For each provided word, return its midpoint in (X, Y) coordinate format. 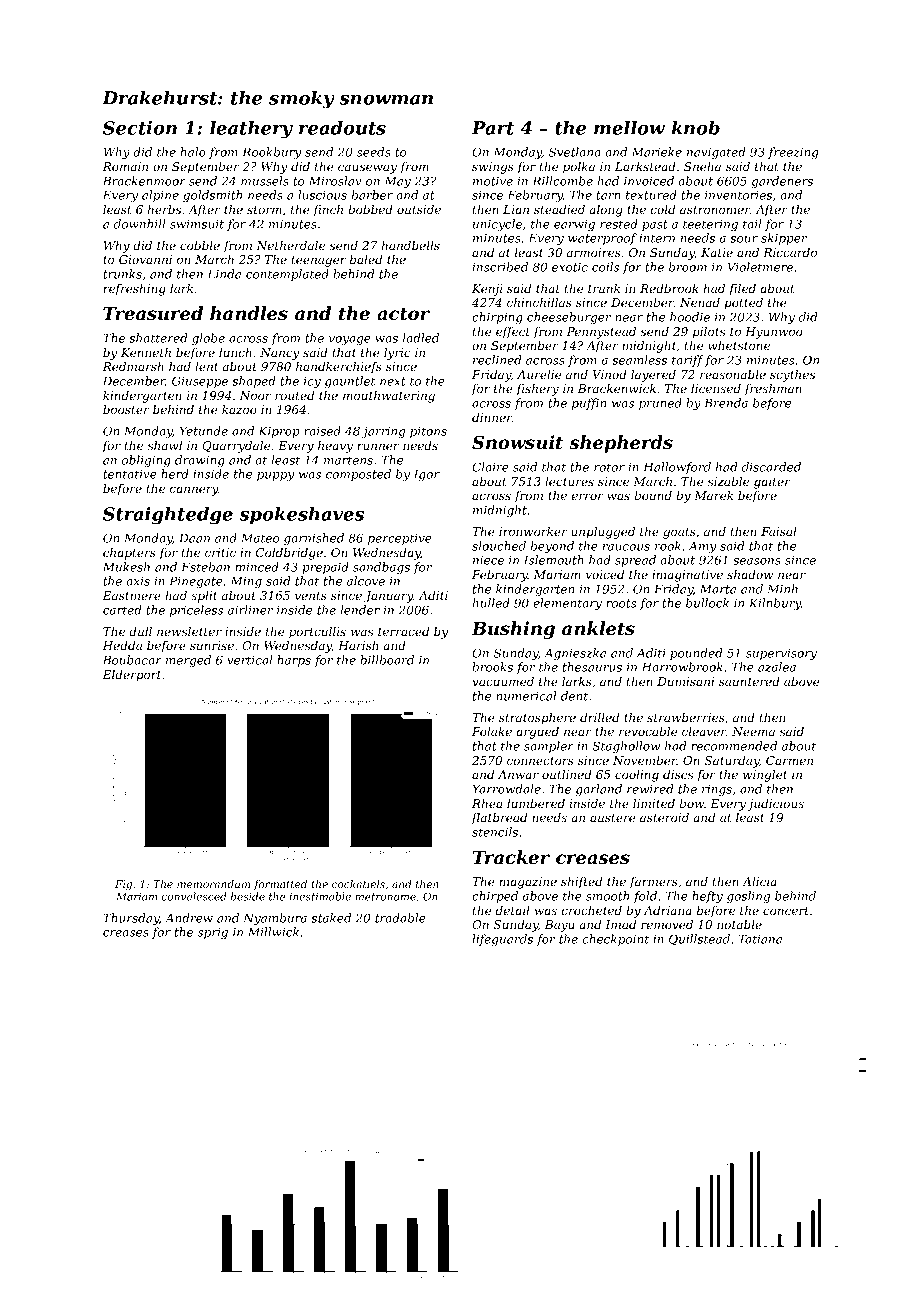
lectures (569, 481)
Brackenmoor (144, 181)
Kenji (487, 290)
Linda (224, 274)
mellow (629, 128)
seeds (374, 152)
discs (678, 774)
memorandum (213, 884)
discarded (771, 467)
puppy (275, 476)
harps (294, 661)
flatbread (499, 819)
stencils (495, 832)
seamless (639, 360)
